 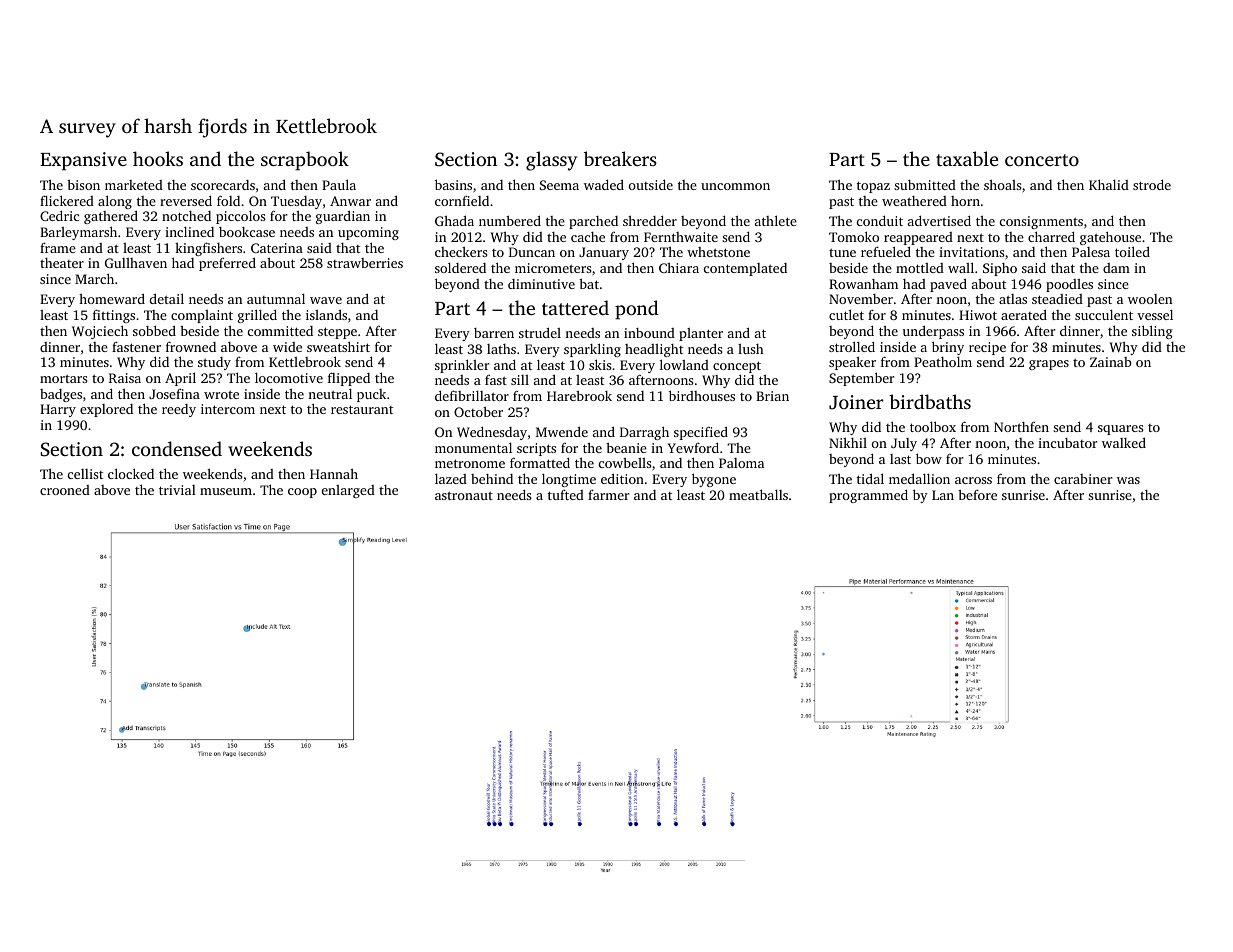 What do you see at coordinates (930, 401) in the image?
I see `birdbaths` at bounding box center [930, 401].
